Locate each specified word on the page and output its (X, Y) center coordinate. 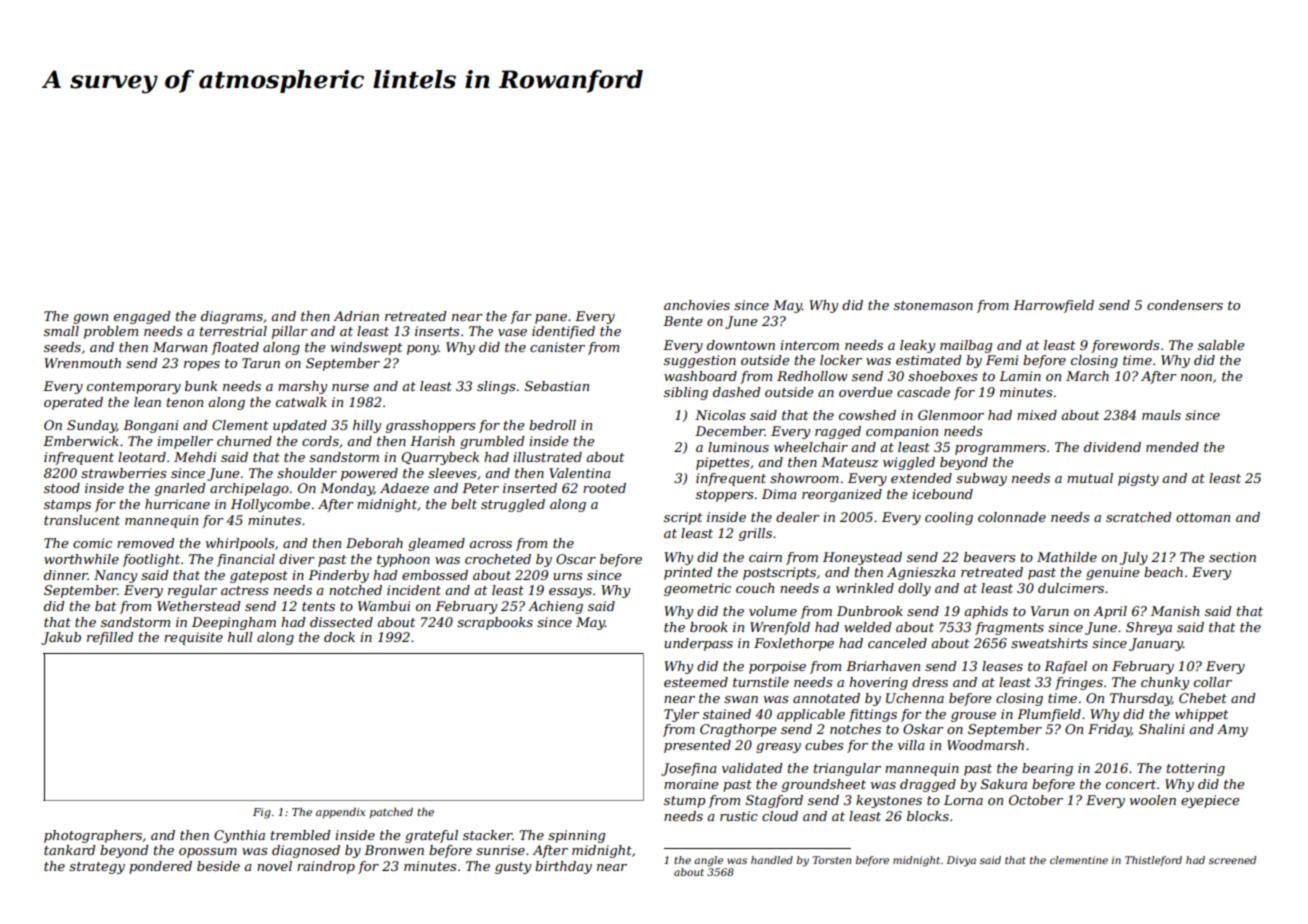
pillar (290, 332)
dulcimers (1071, 588)
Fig (262, 813)
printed (688, 573)
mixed (1037, 415)
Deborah (374, 543)
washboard (700, 376)
